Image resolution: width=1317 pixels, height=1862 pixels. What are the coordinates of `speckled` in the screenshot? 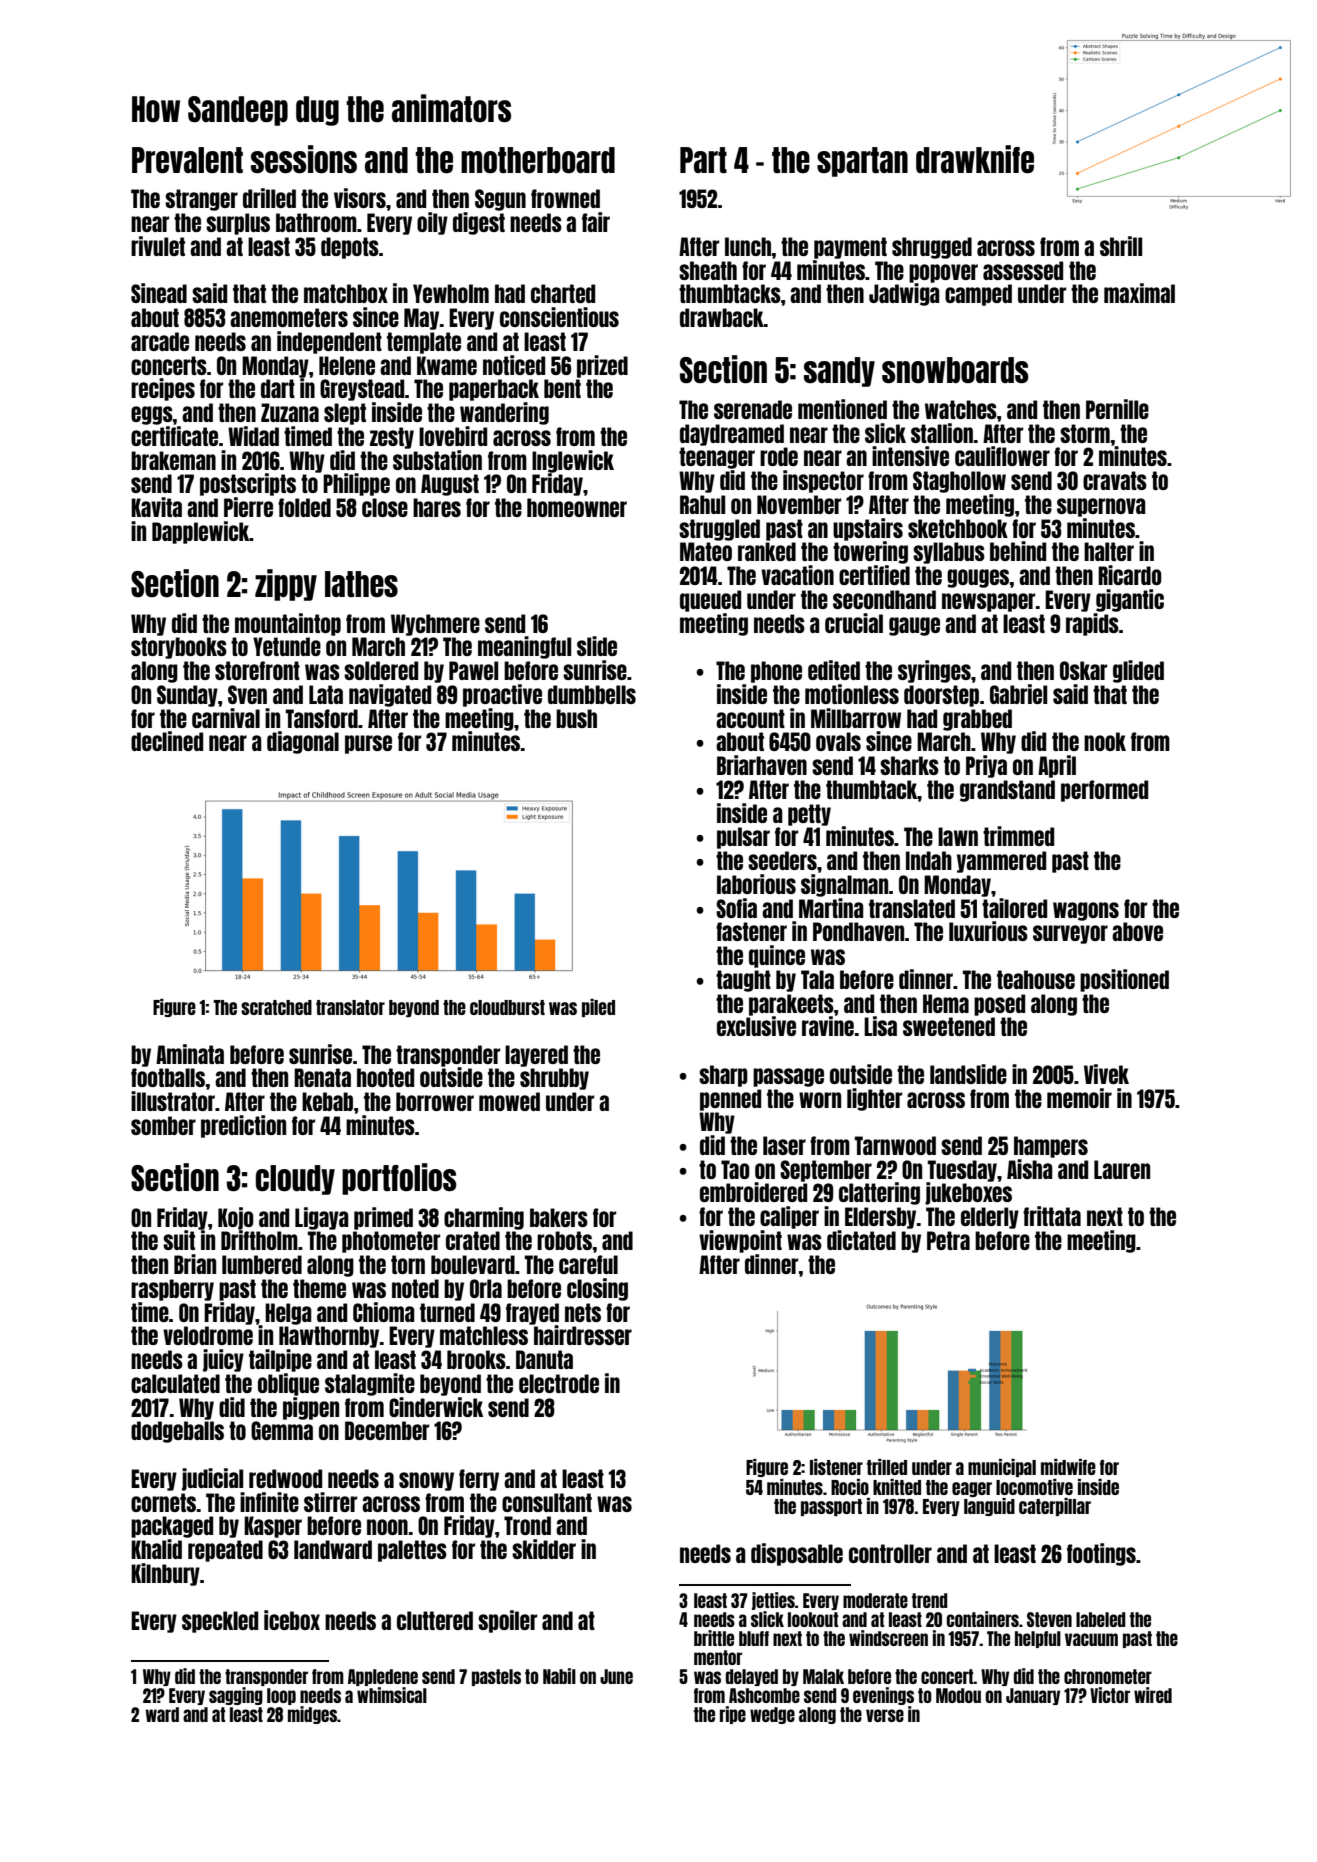 It's located at (220, 1622).
